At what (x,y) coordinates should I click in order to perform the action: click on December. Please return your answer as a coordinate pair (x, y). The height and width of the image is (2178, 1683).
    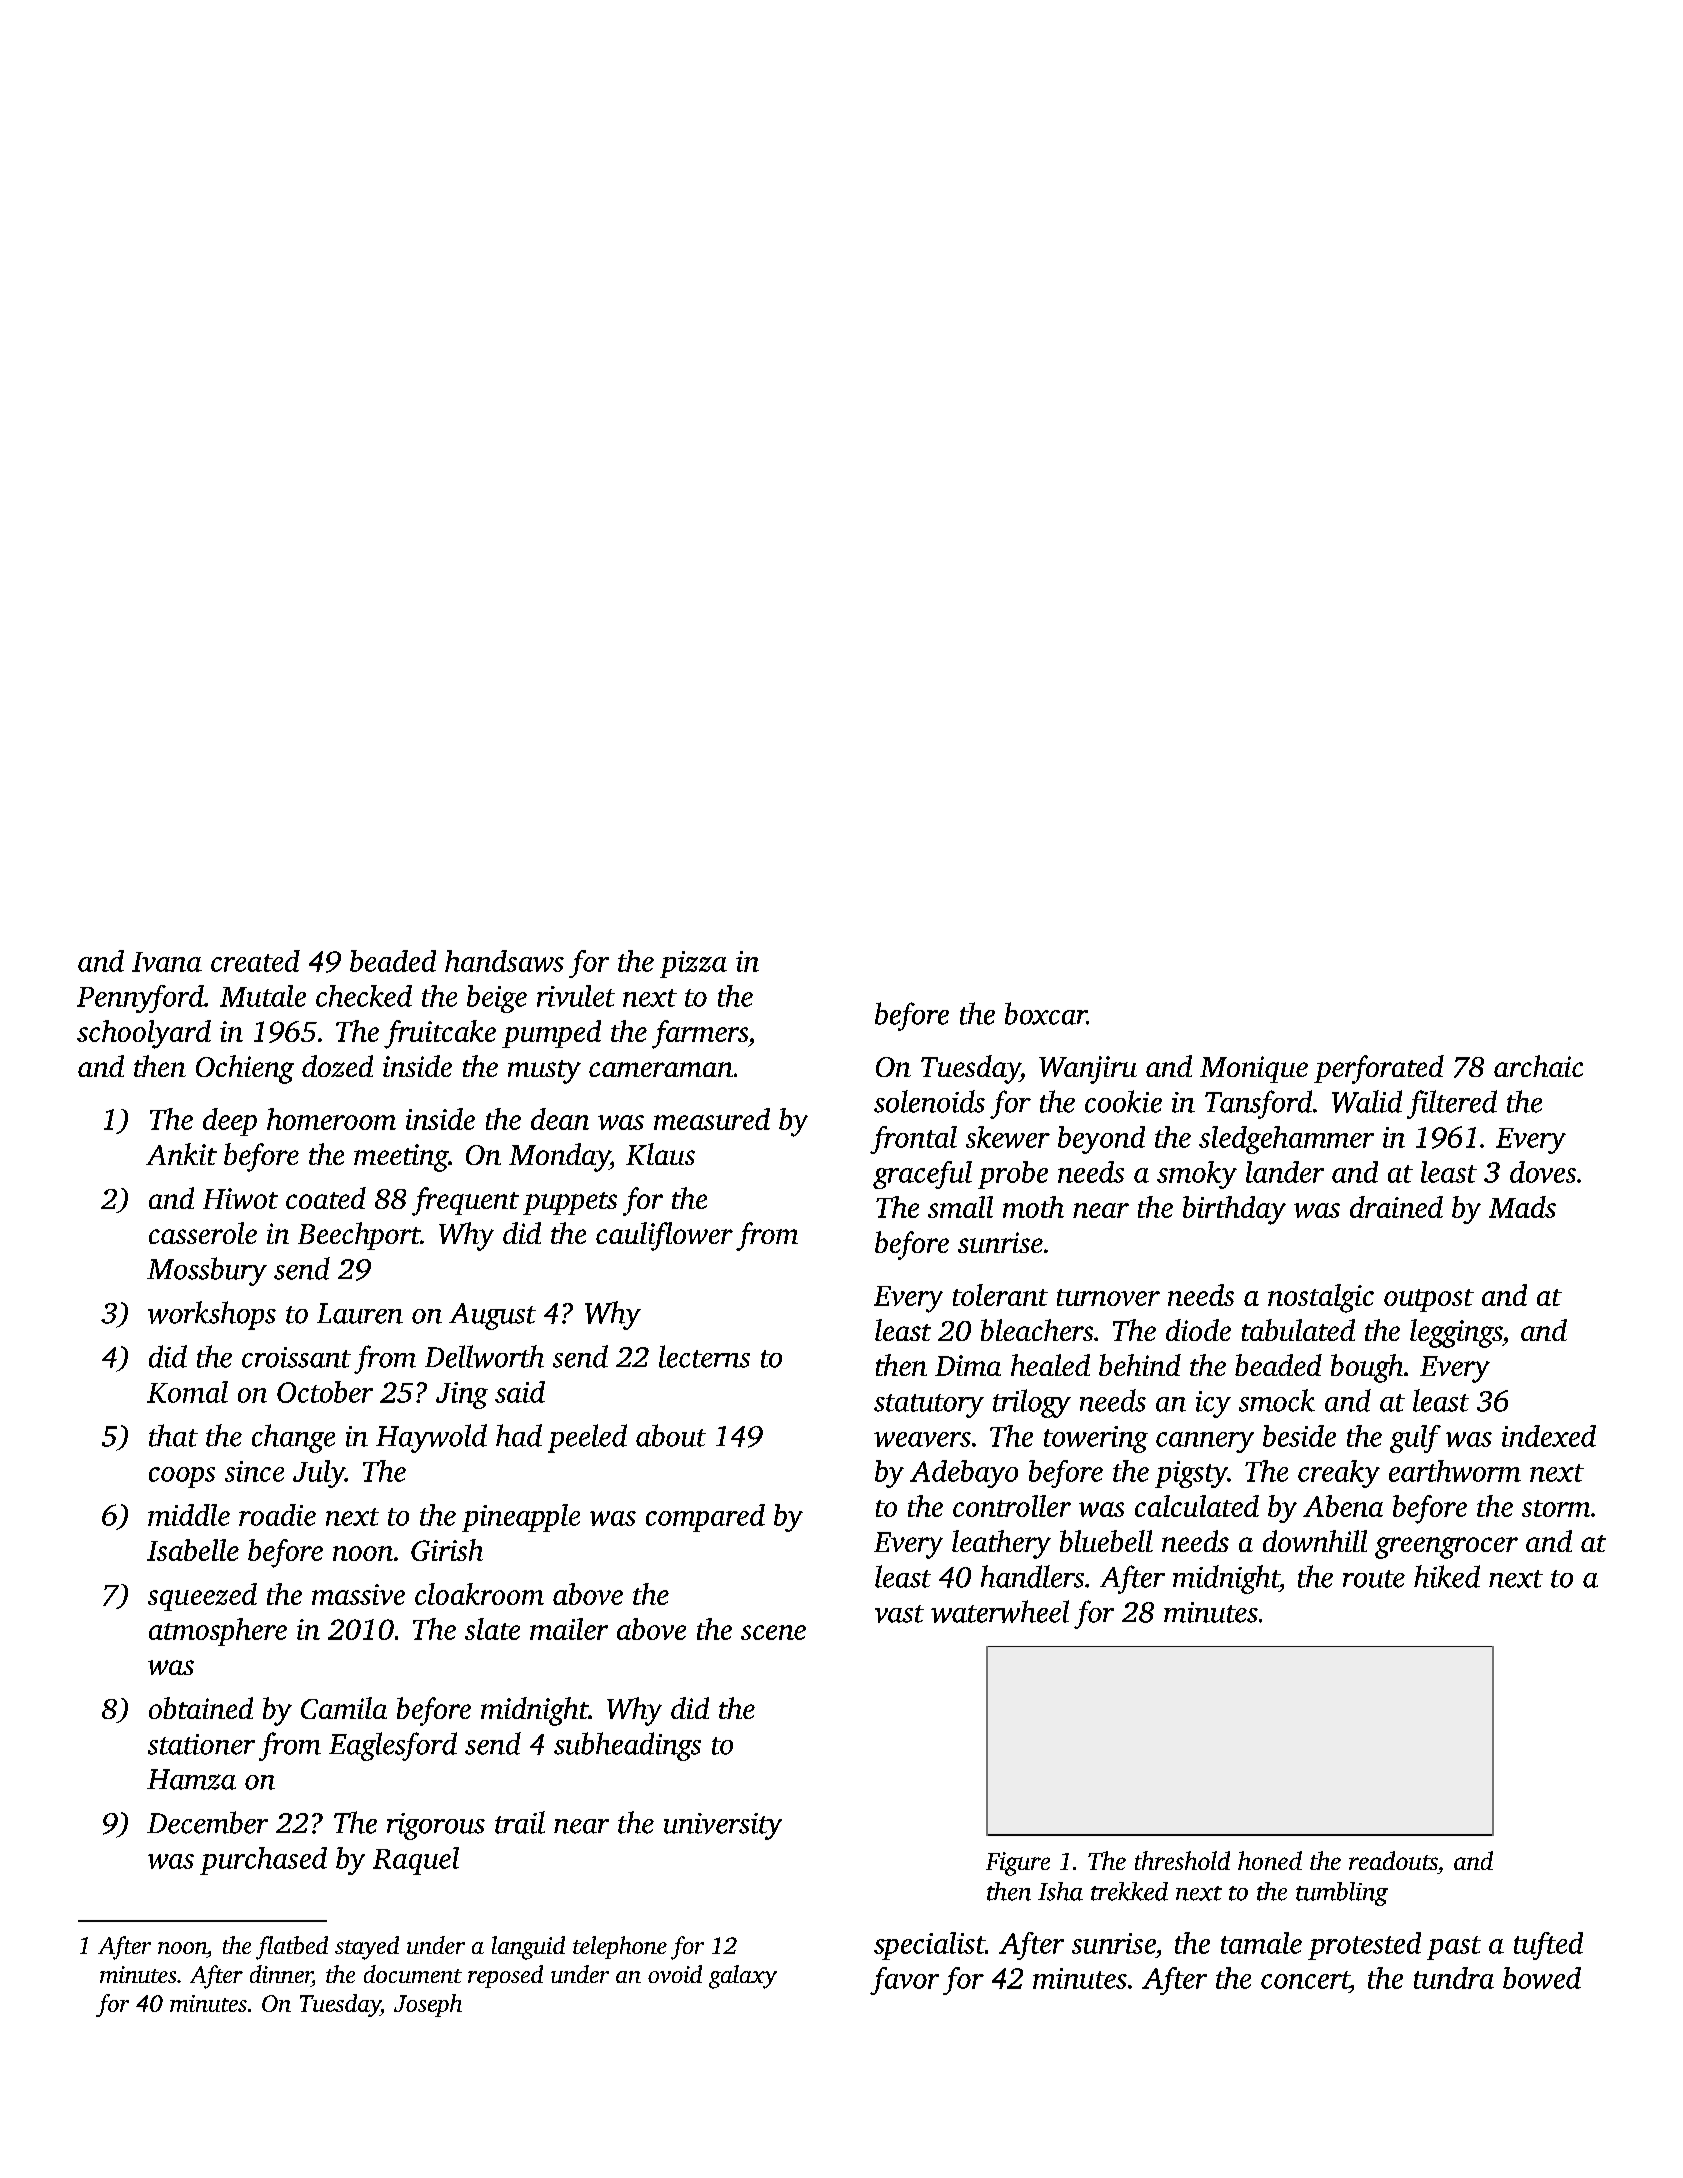
    Looking at the image, I should click on (207, 1822).
